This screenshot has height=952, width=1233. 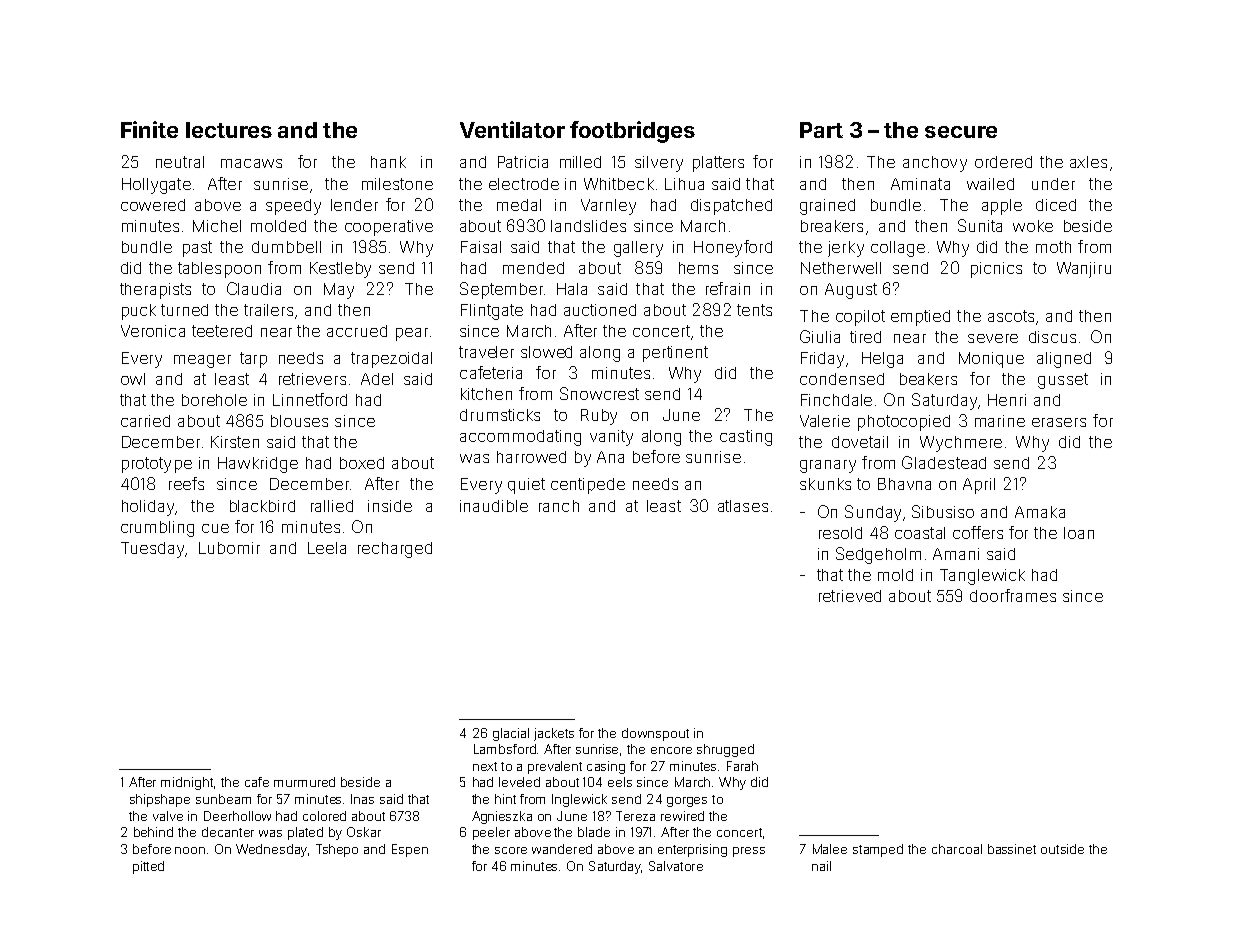 I want to click on Wanjiru, so click(x=1084, y=270).
